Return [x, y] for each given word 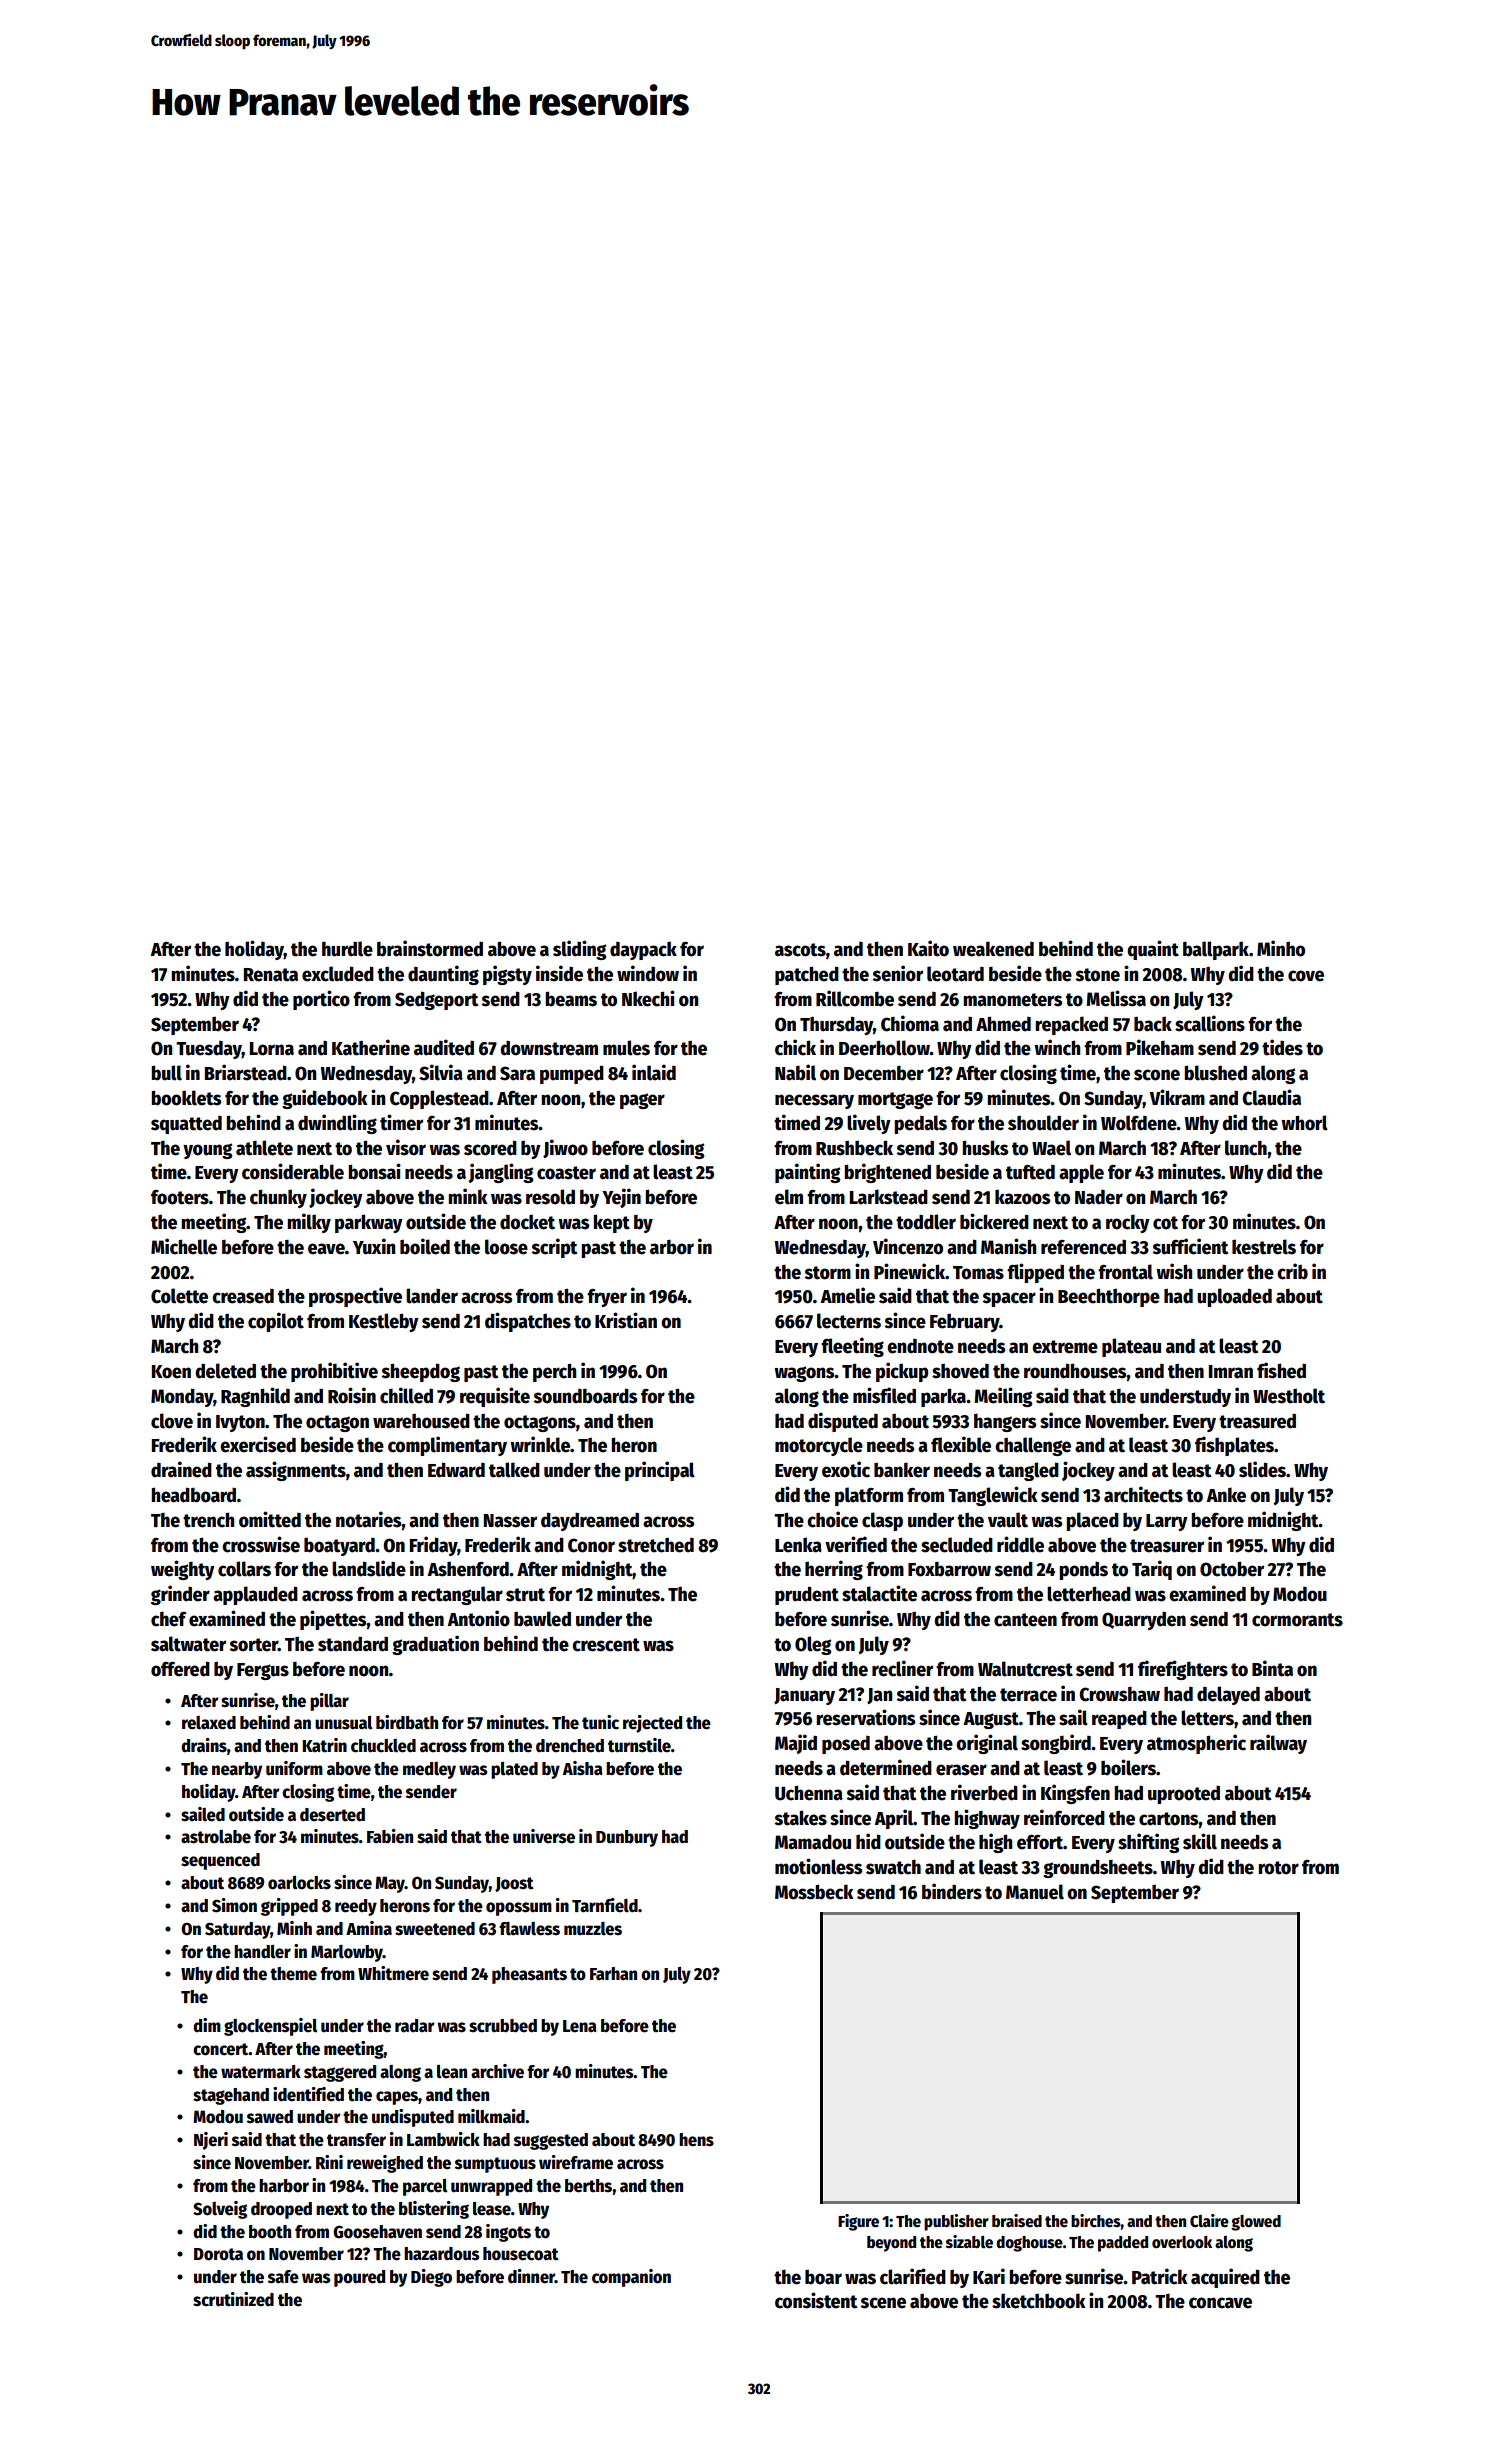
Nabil [795, 1072]
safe [283, 2277]
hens [696, 2140]
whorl [1304, 1123]
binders [952, 1891]
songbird [1056, 1744]
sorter [254, 1645]
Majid [796, 1744]
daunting [443, 975]
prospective [355, 1297]
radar [414, 2026]
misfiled [884, 1395]
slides [1262, 1469]
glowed [1256, 2223]
